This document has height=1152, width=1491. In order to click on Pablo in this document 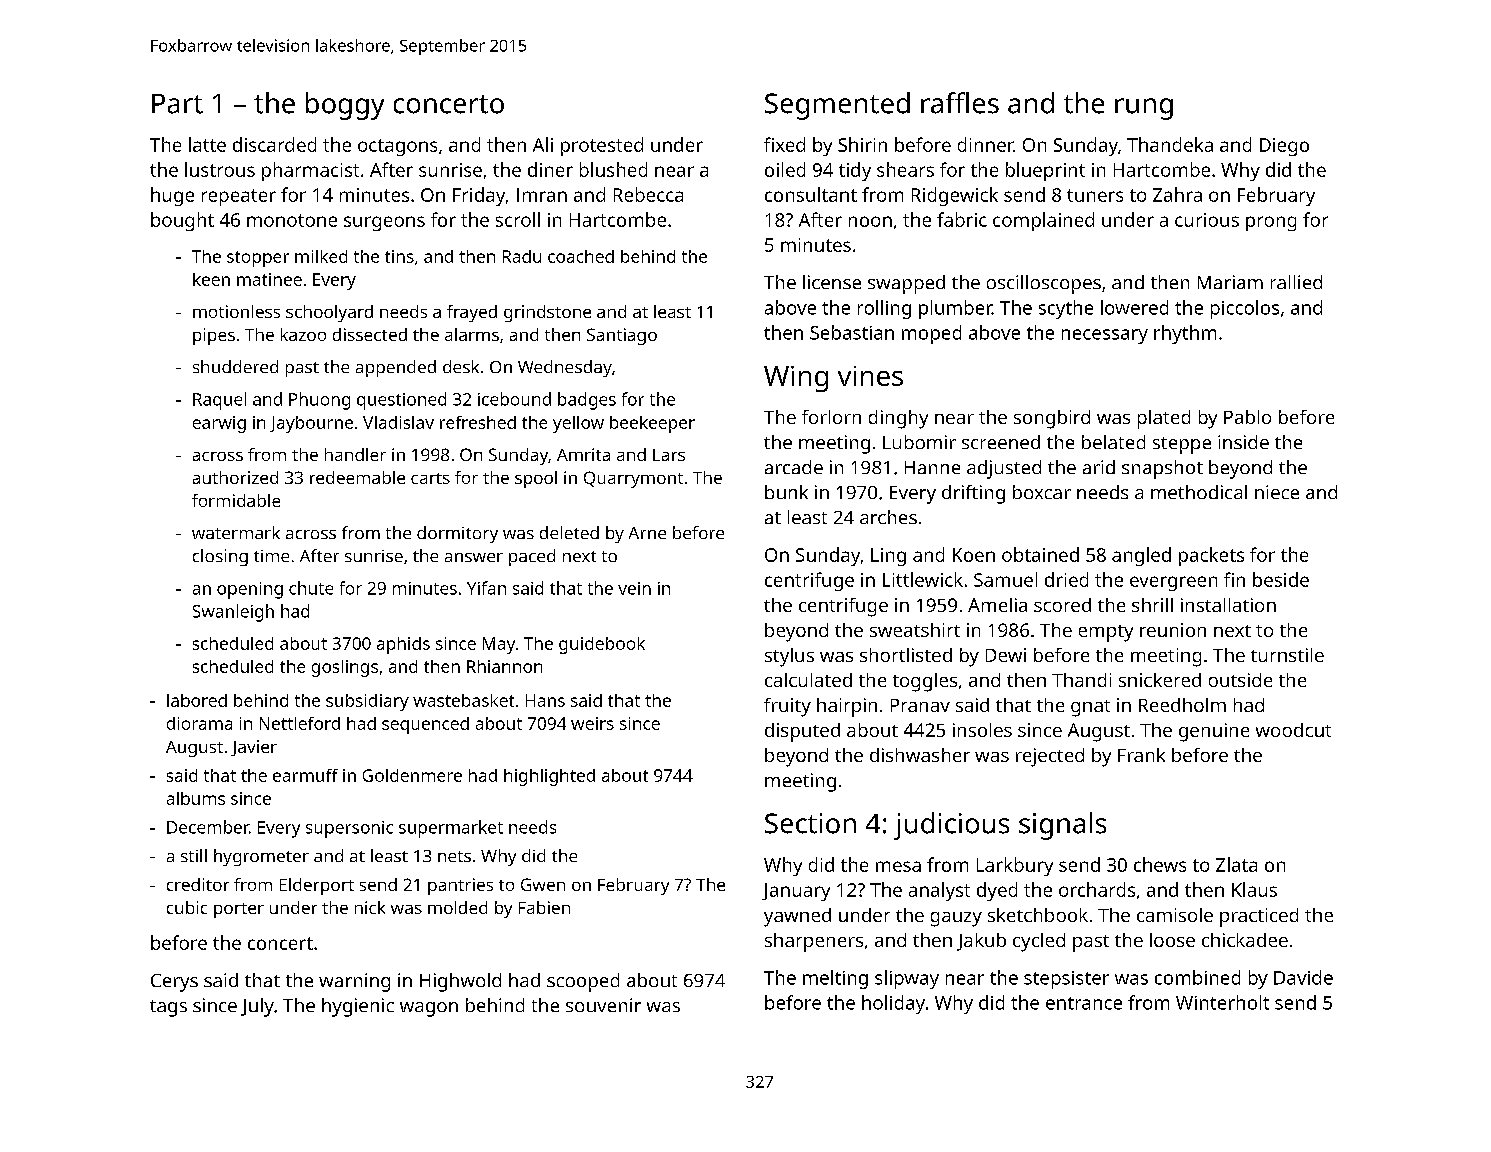, I will do `click(1247, 417)`.
